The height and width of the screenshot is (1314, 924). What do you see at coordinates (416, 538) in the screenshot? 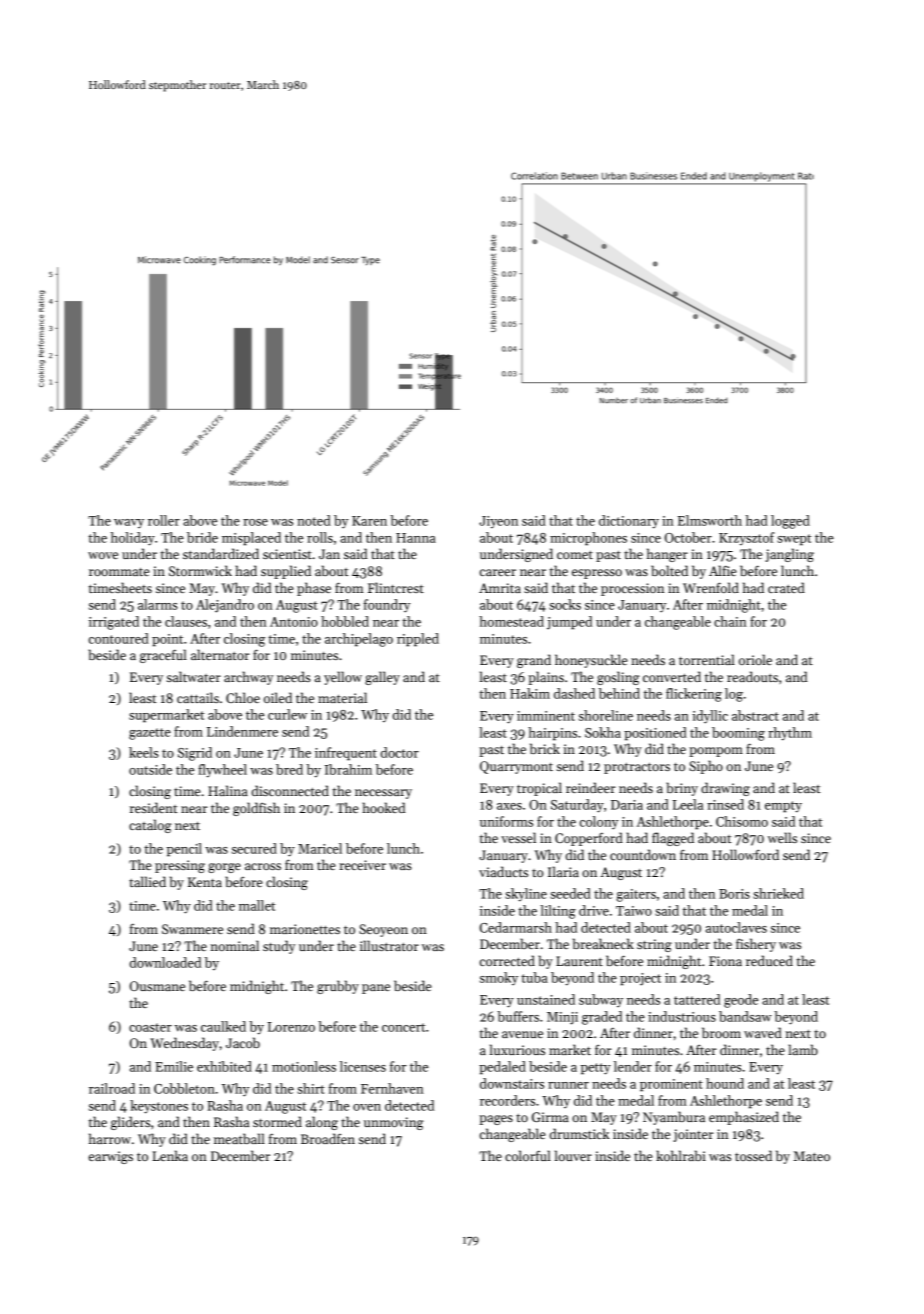
I see `Hanna` at bounding box center [416, 538].
